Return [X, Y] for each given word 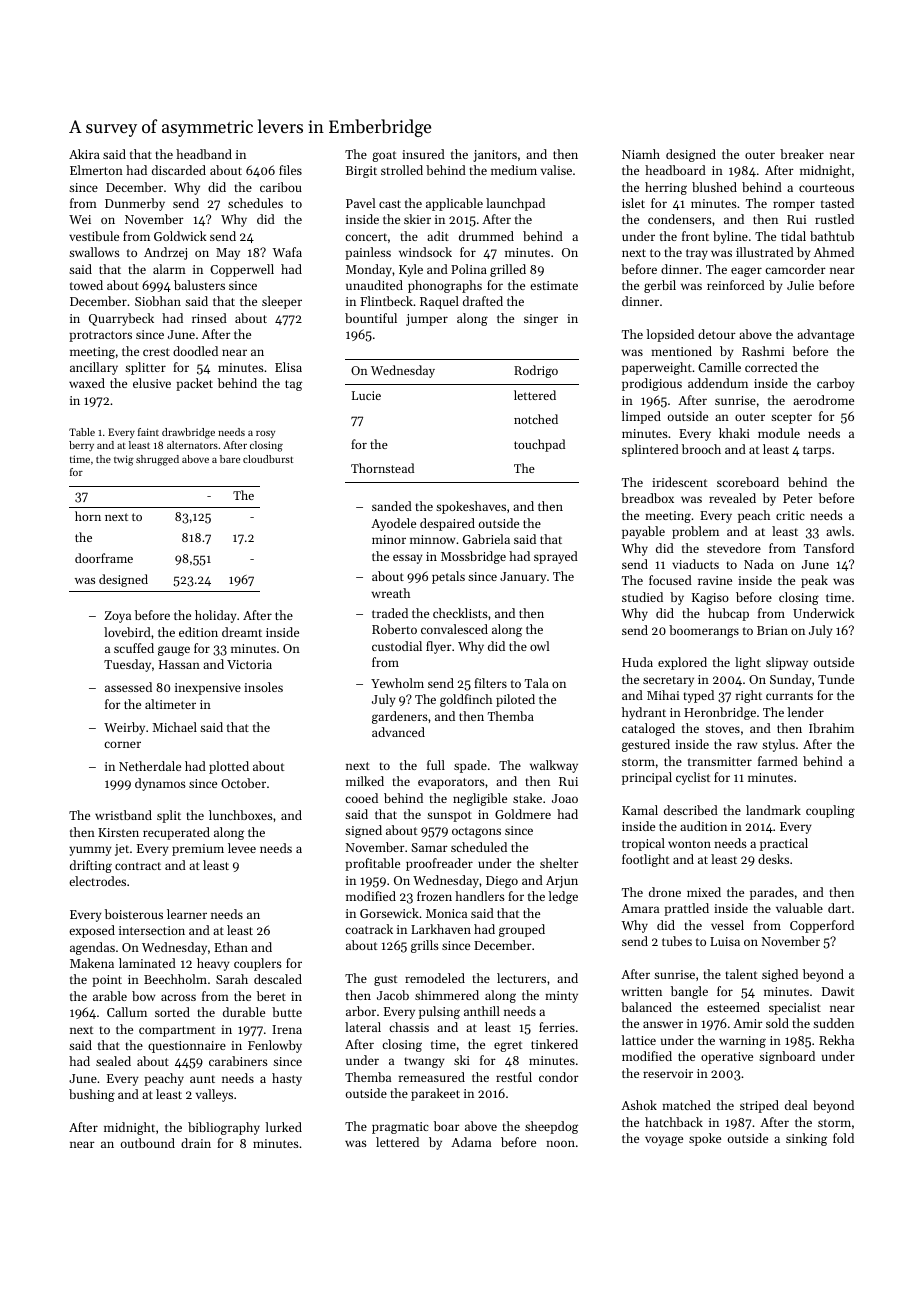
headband [204, 154]
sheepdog [551, 1127]
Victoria [249, 664]
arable [110, 996]
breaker [802, 154]
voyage [664, 1141]
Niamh [641, 154]
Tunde [836, 679]
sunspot [449, 816]
